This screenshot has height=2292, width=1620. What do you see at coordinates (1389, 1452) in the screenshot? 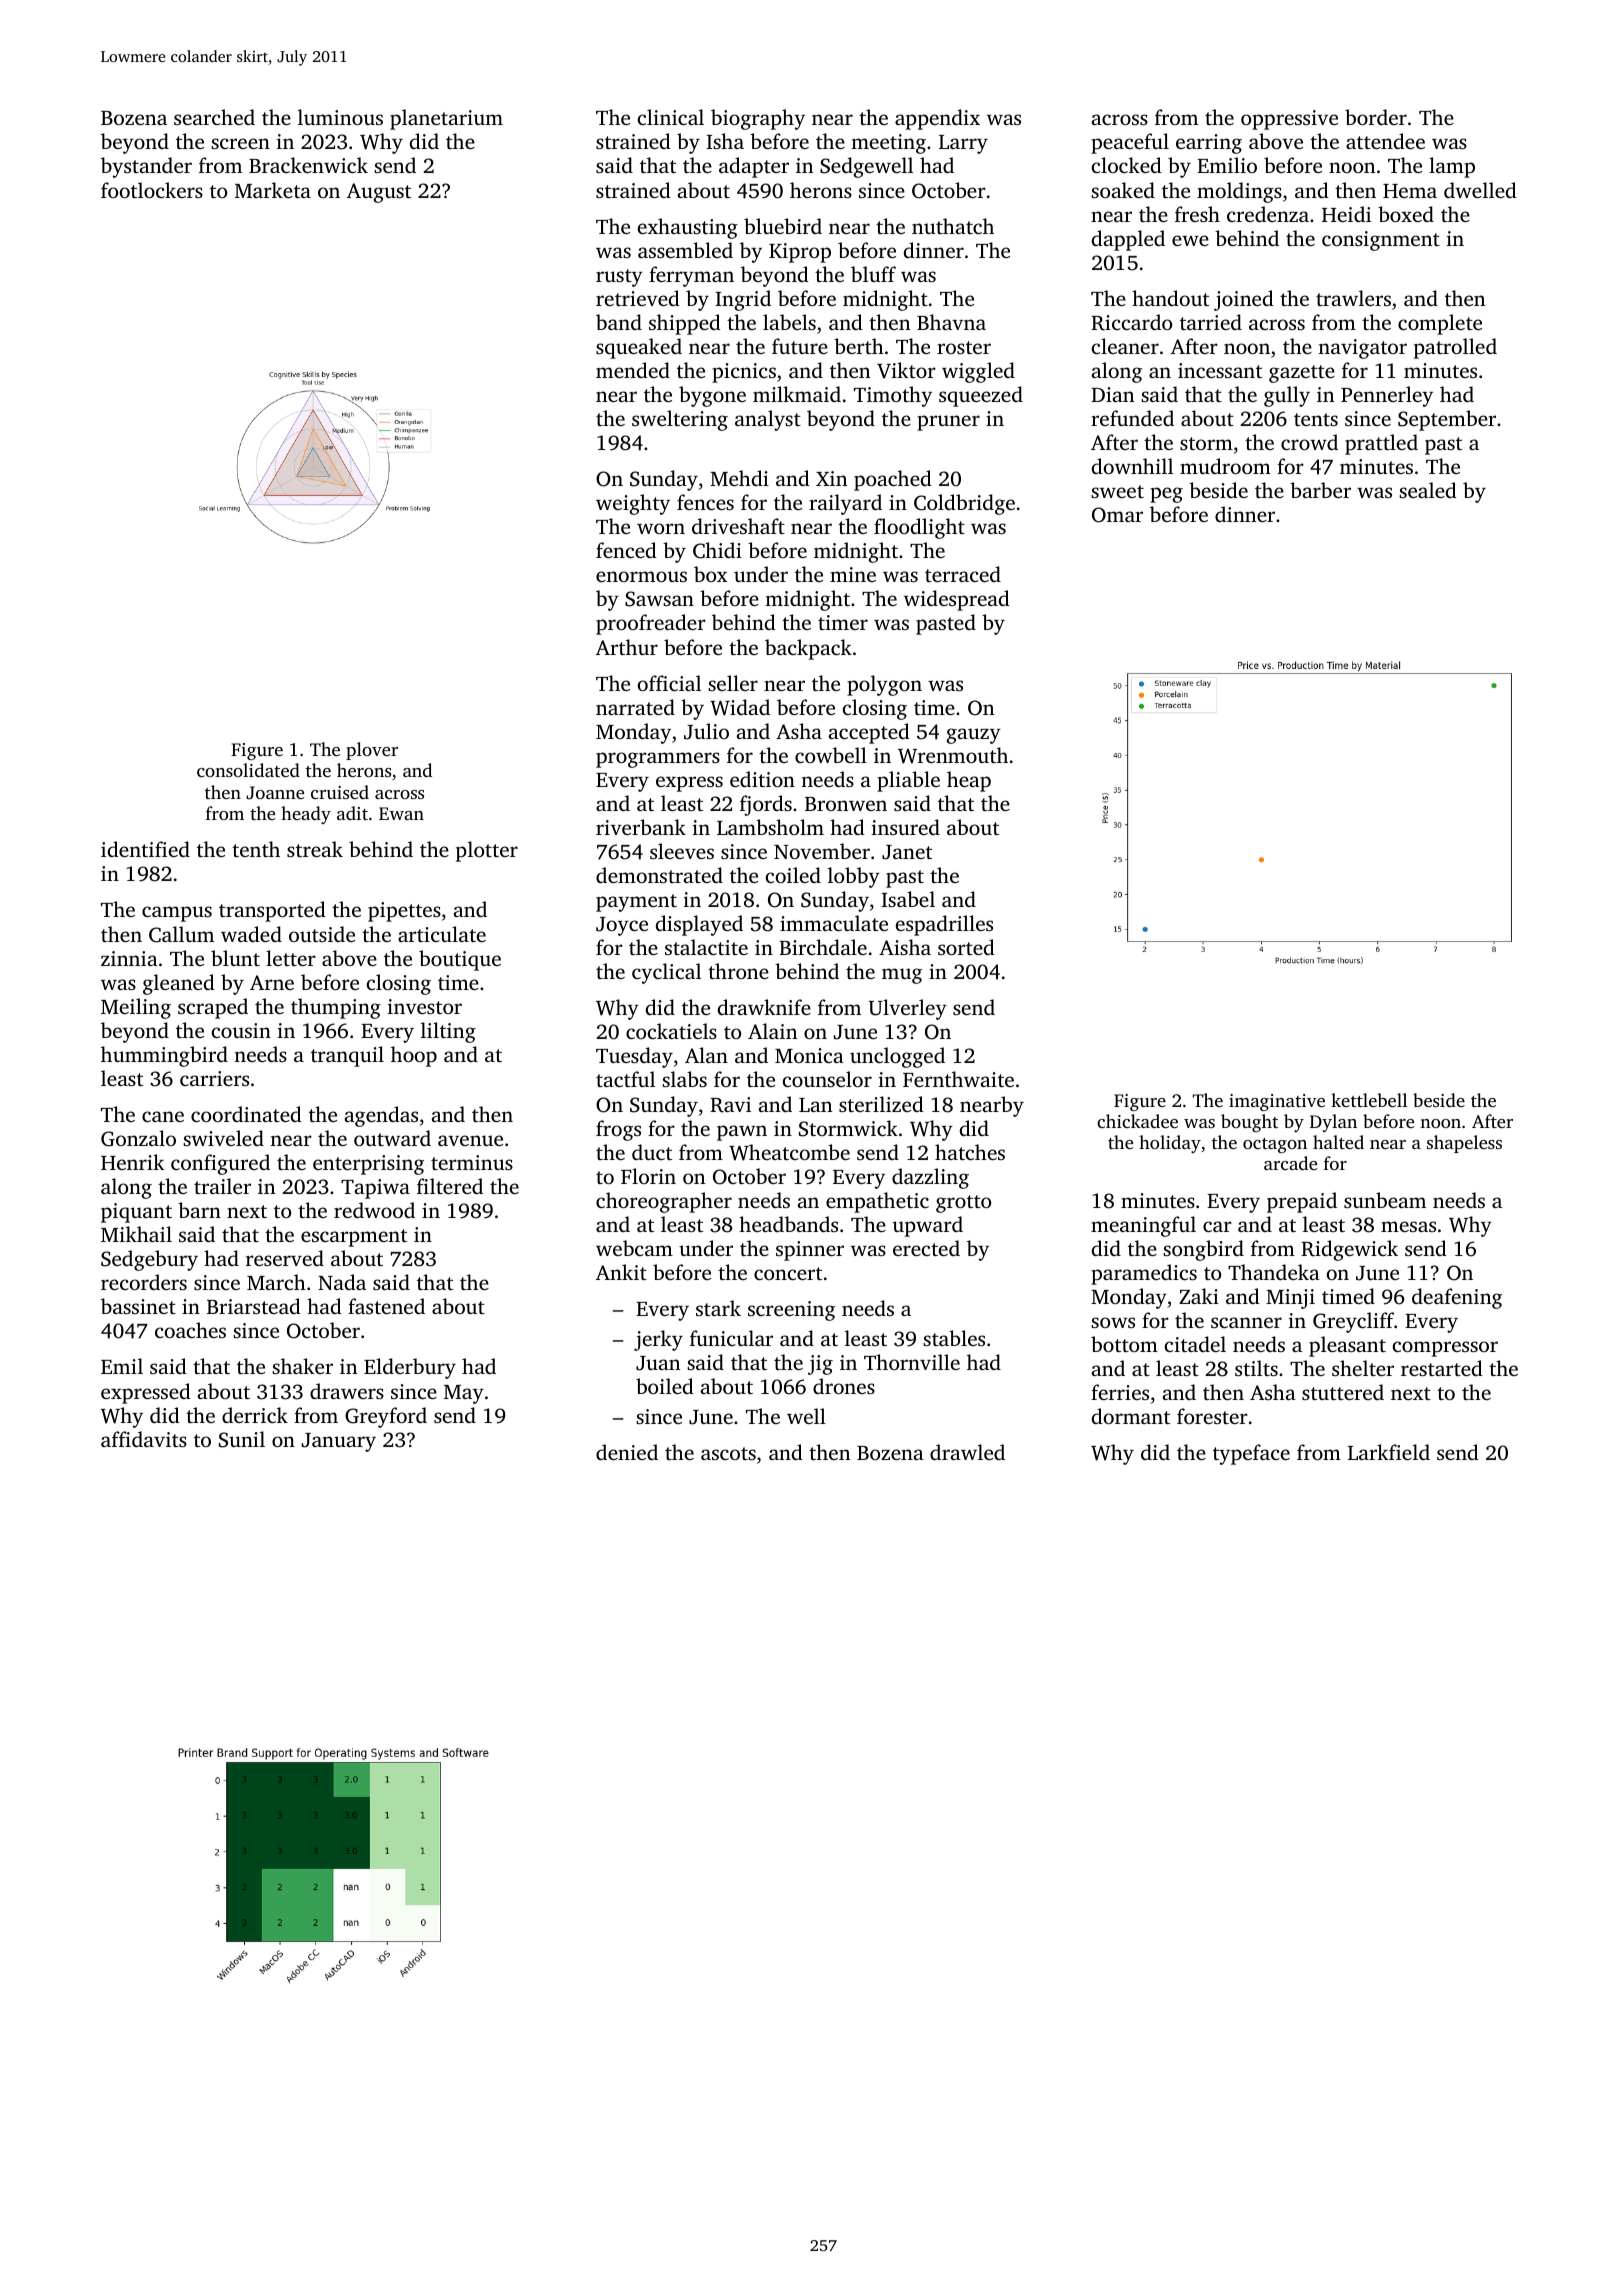
I see `Larkfield` at bounding box center [1389, 1452].
